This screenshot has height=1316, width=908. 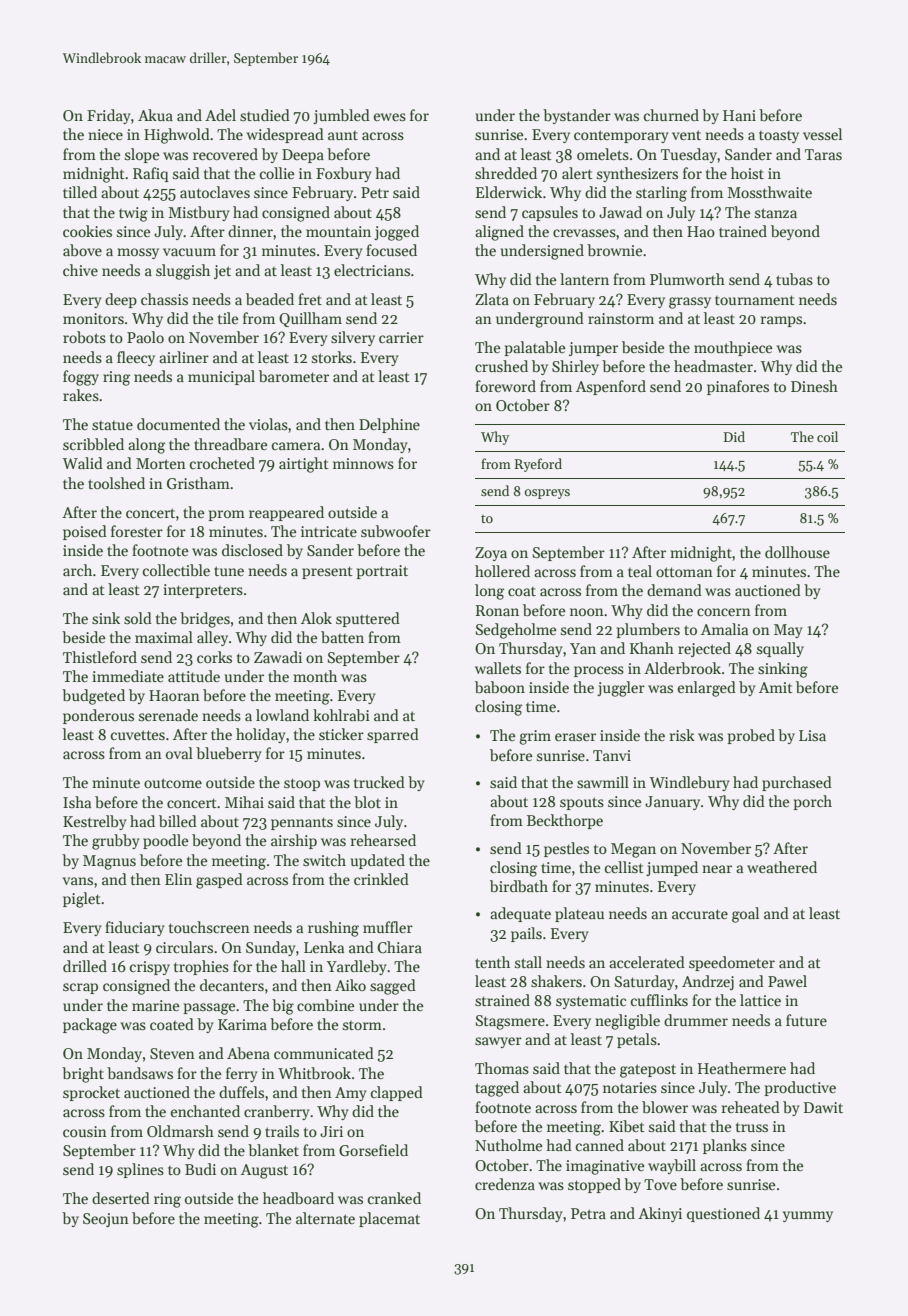 What do you see at coordinates (373, 1150) in the screenshot?
I see `Gorsefield` at bounding box center [373, 1150].
